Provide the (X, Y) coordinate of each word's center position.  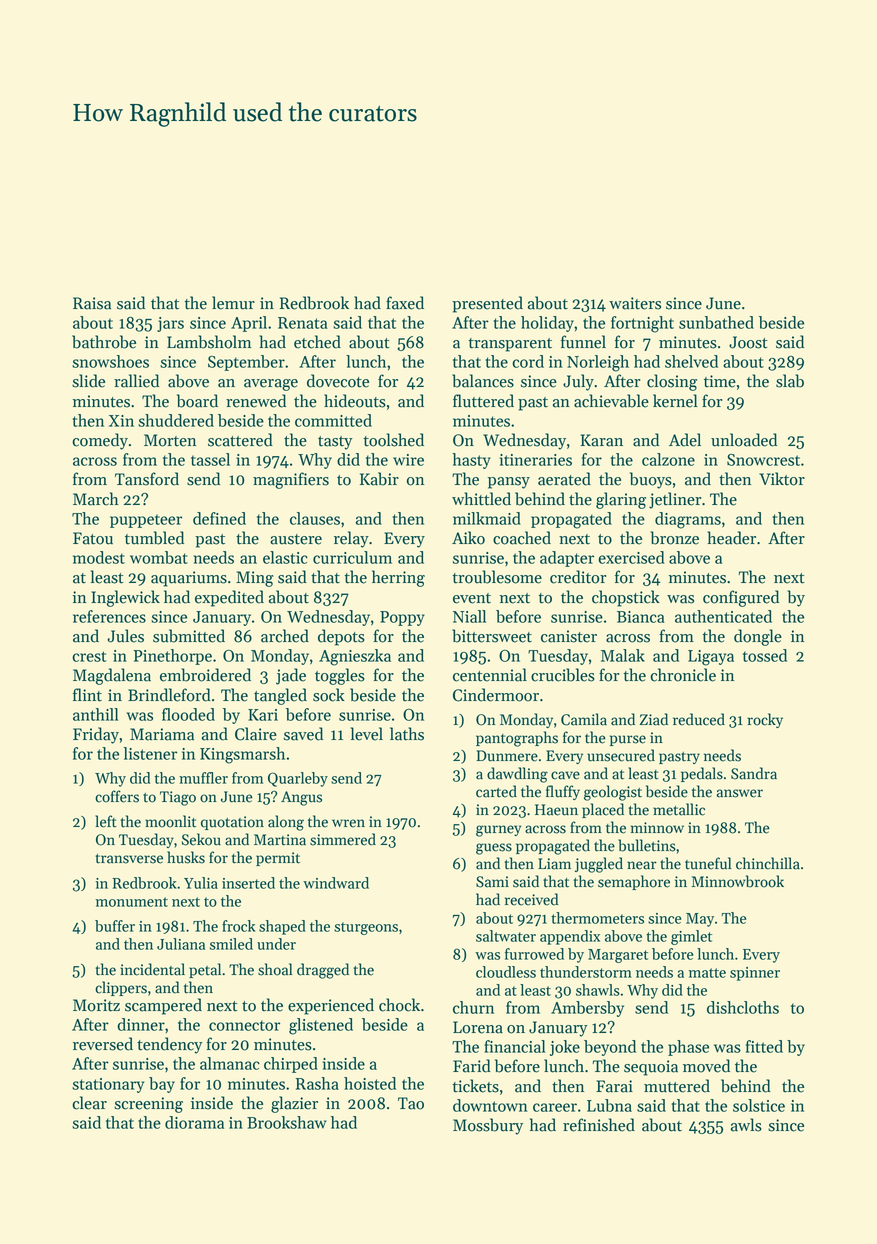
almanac (230, 1063)
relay (351, 539)
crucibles (563, 675)
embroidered (205, 675)
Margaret (618, 956)
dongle (758, 637)
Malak (623, 655)
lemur (233, 303)
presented (487, 304)
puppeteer (146, 521)
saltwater (506, 936)
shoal (275, 969)
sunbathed (716, 322)
